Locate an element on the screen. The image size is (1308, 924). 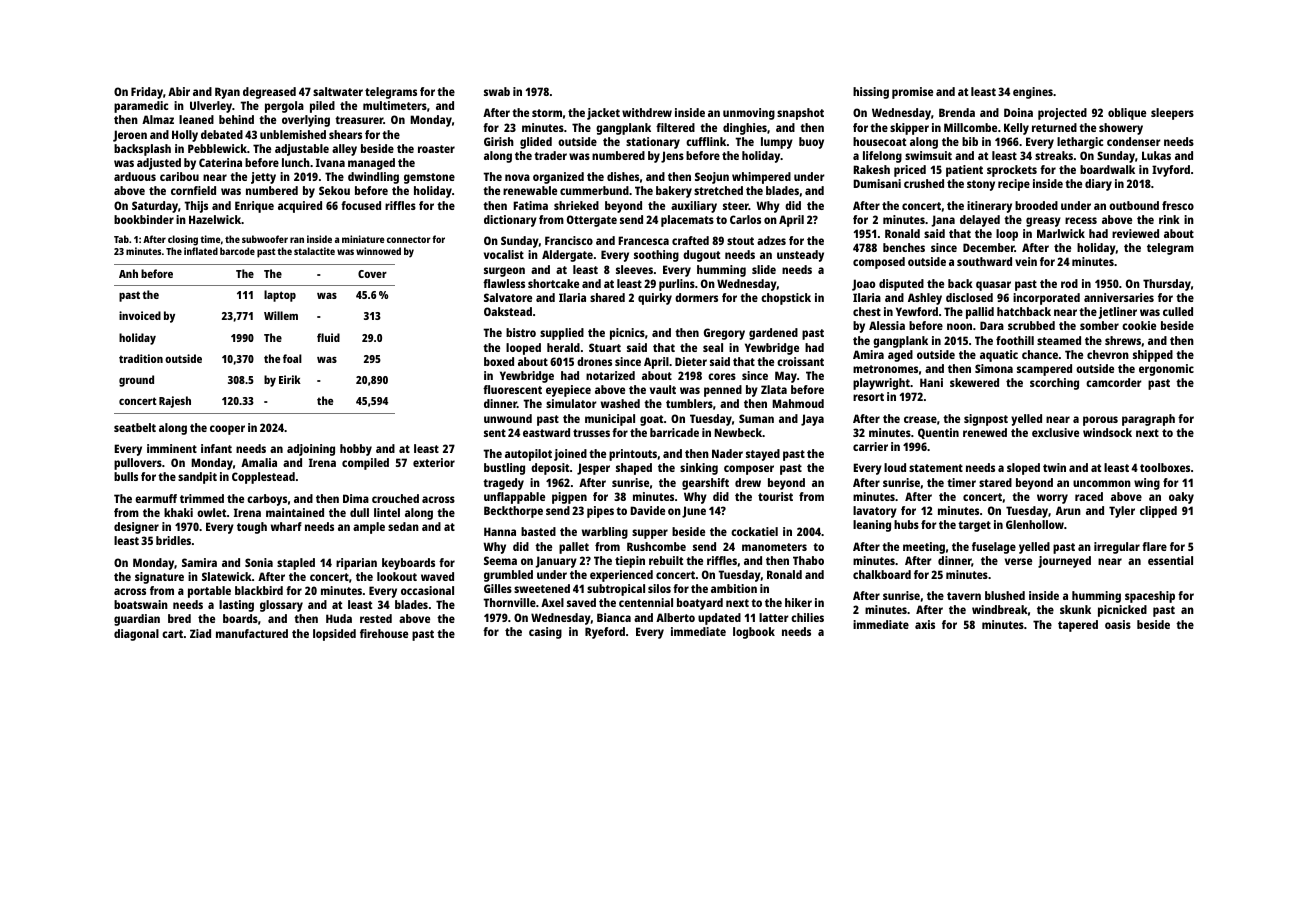
tradition is located at coordinates (141, 358).
